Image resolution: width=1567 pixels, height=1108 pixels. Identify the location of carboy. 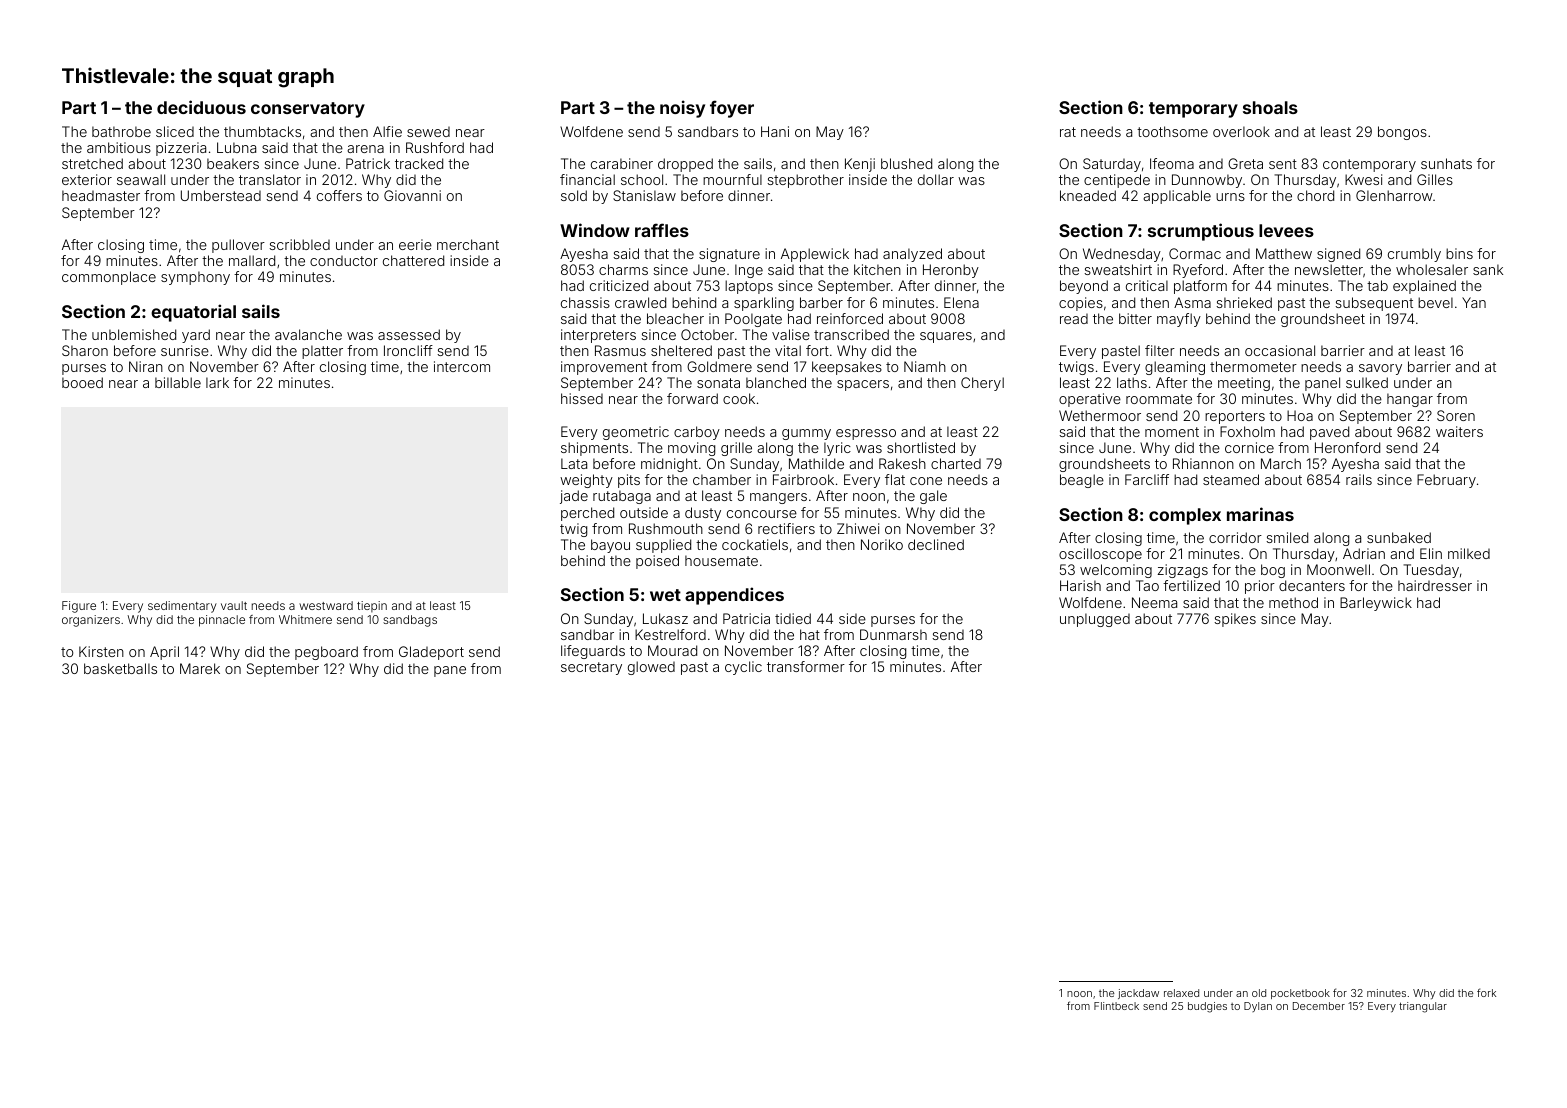
(697, 433).
